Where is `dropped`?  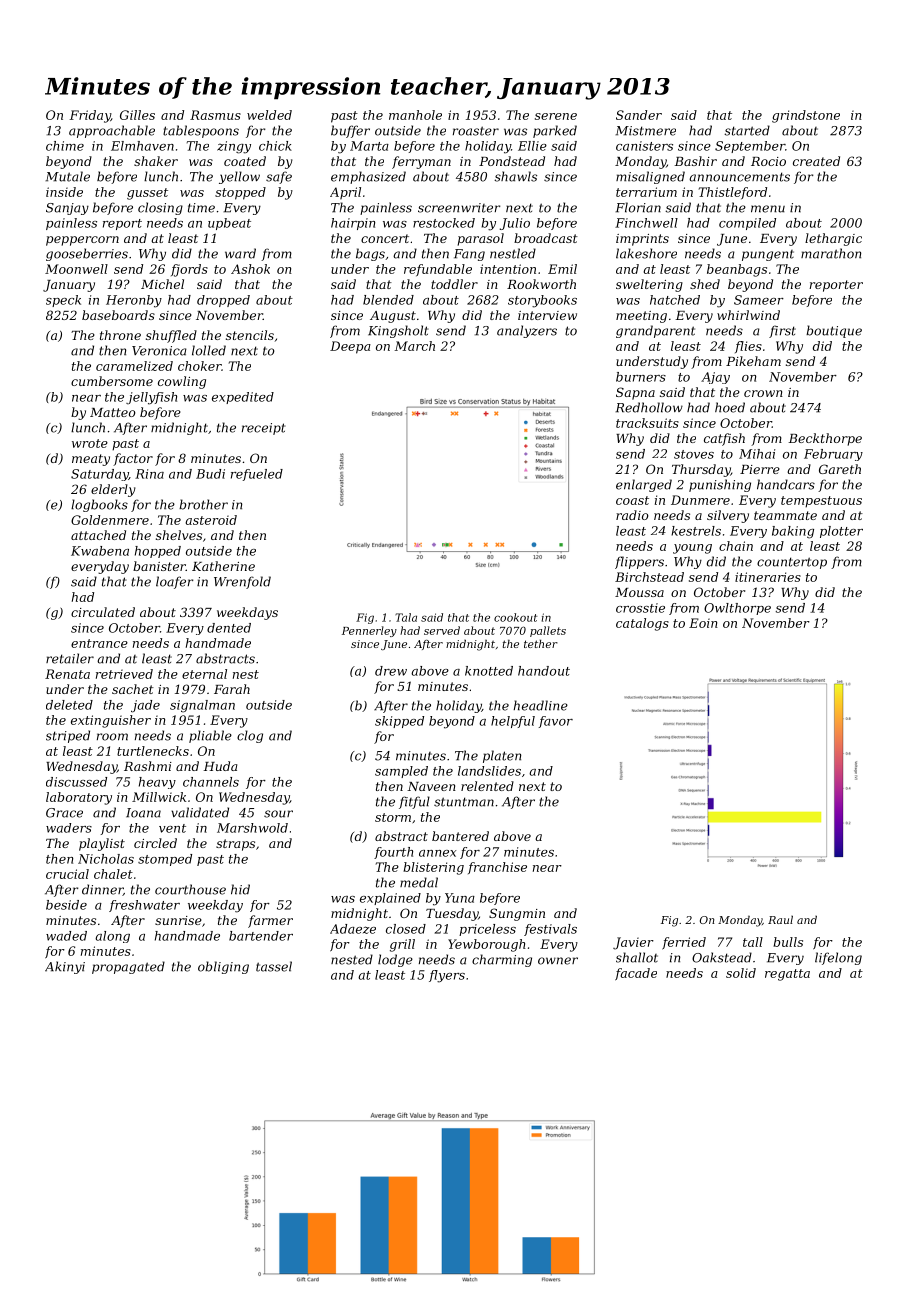 dropped is located at coordinates (223, 301).
